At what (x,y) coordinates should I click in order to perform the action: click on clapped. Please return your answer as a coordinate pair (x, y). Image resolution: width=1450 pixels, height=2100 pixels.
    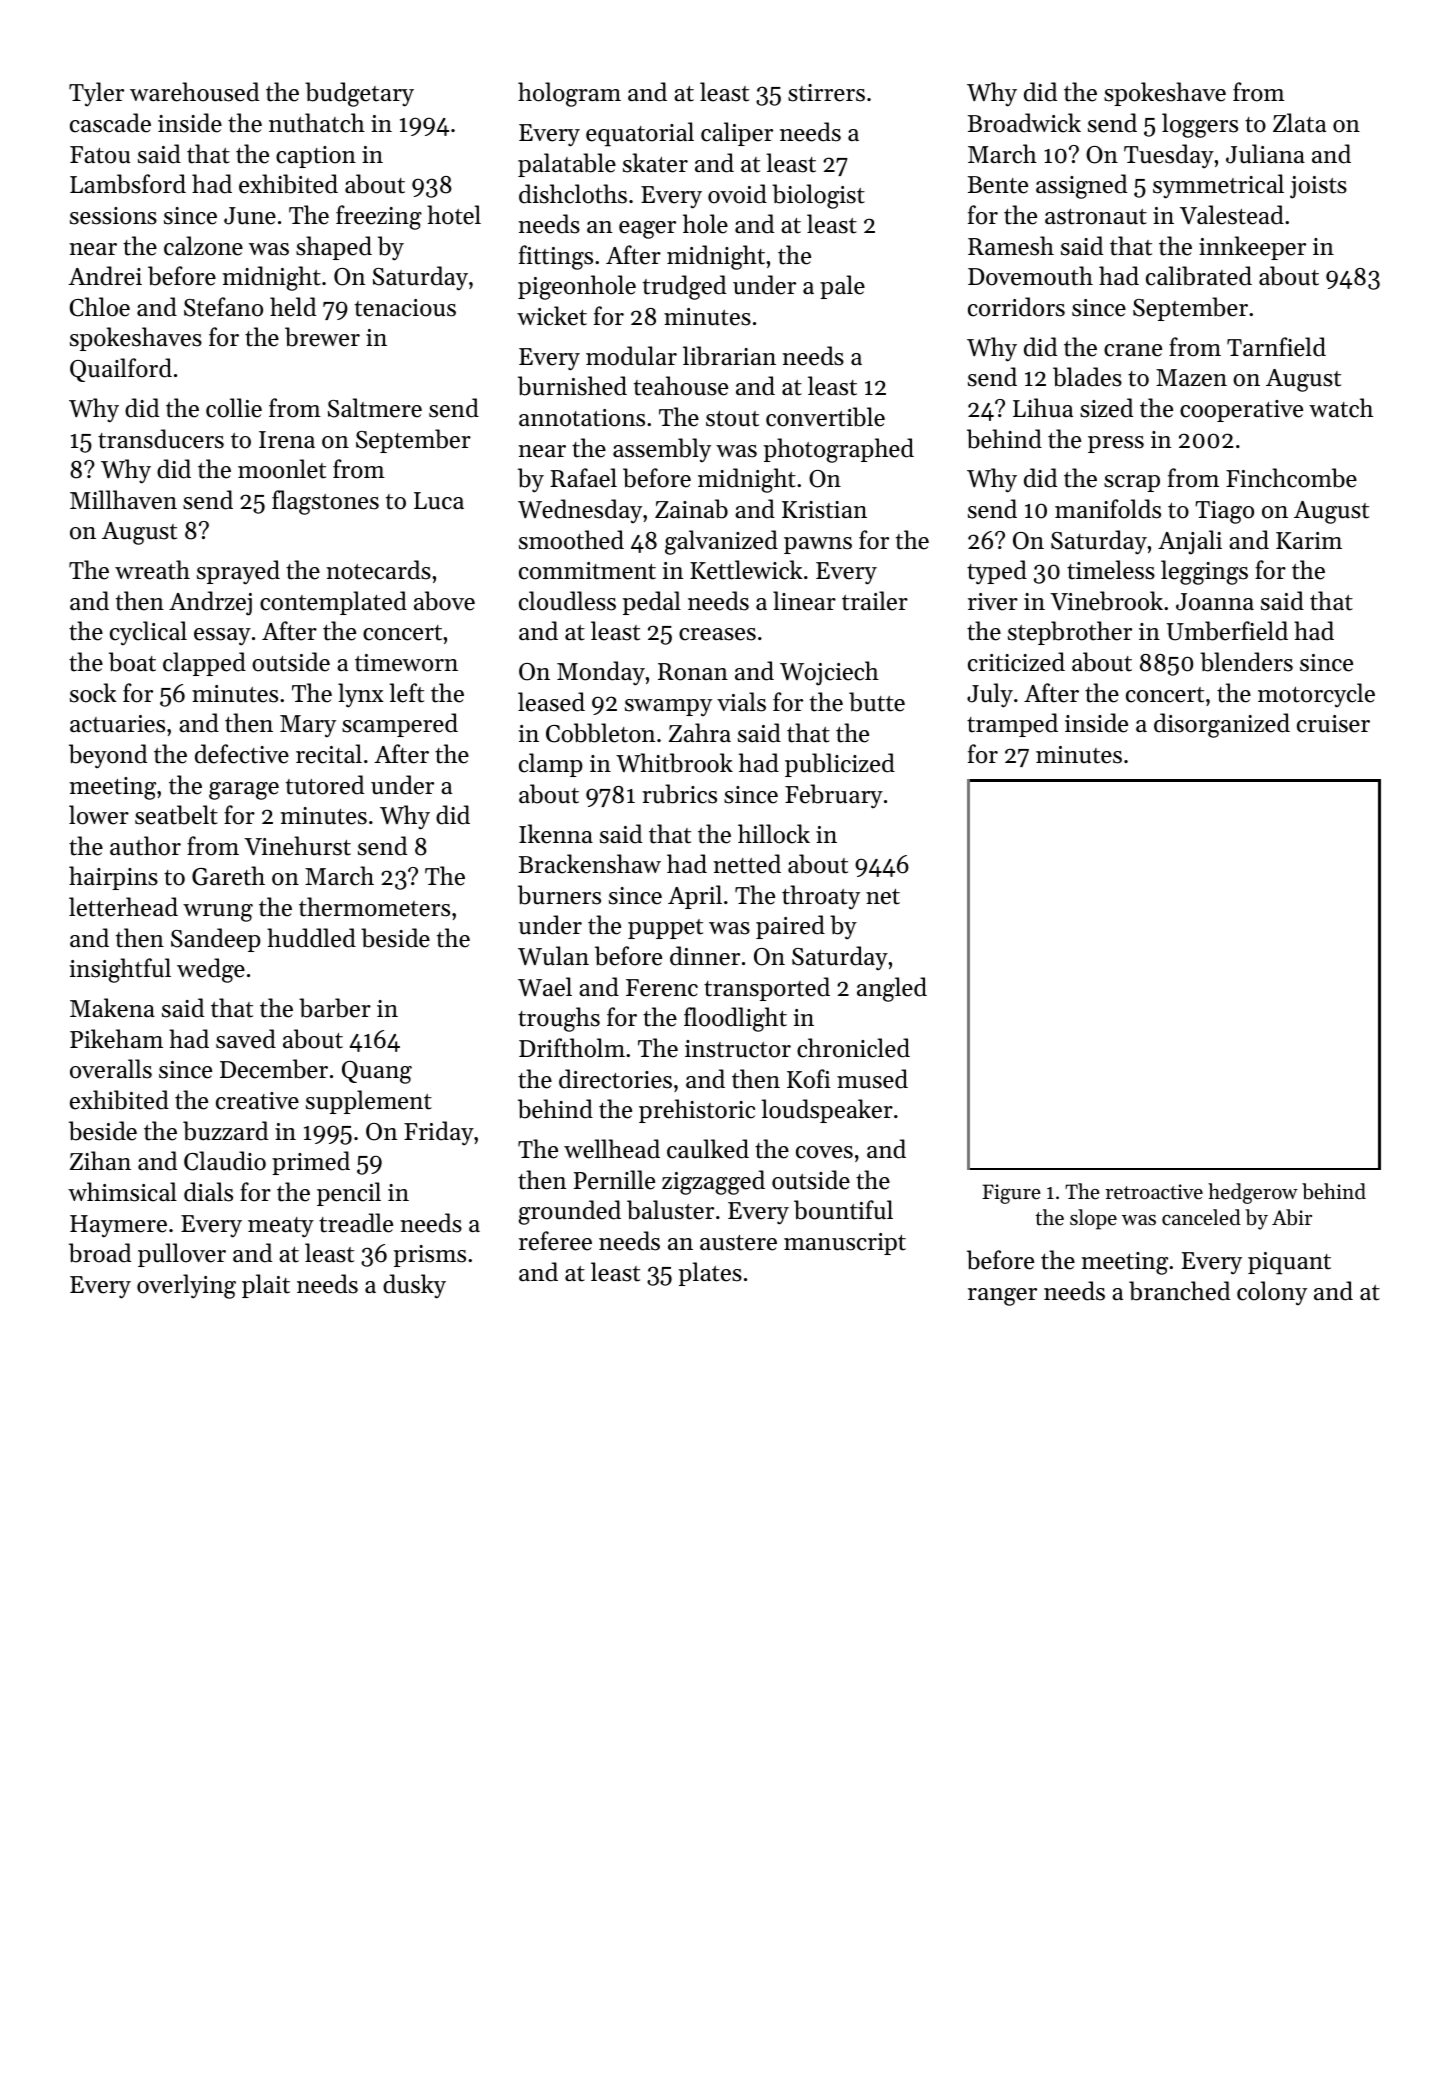
    Looking at the image, I should click on (204, 664).
